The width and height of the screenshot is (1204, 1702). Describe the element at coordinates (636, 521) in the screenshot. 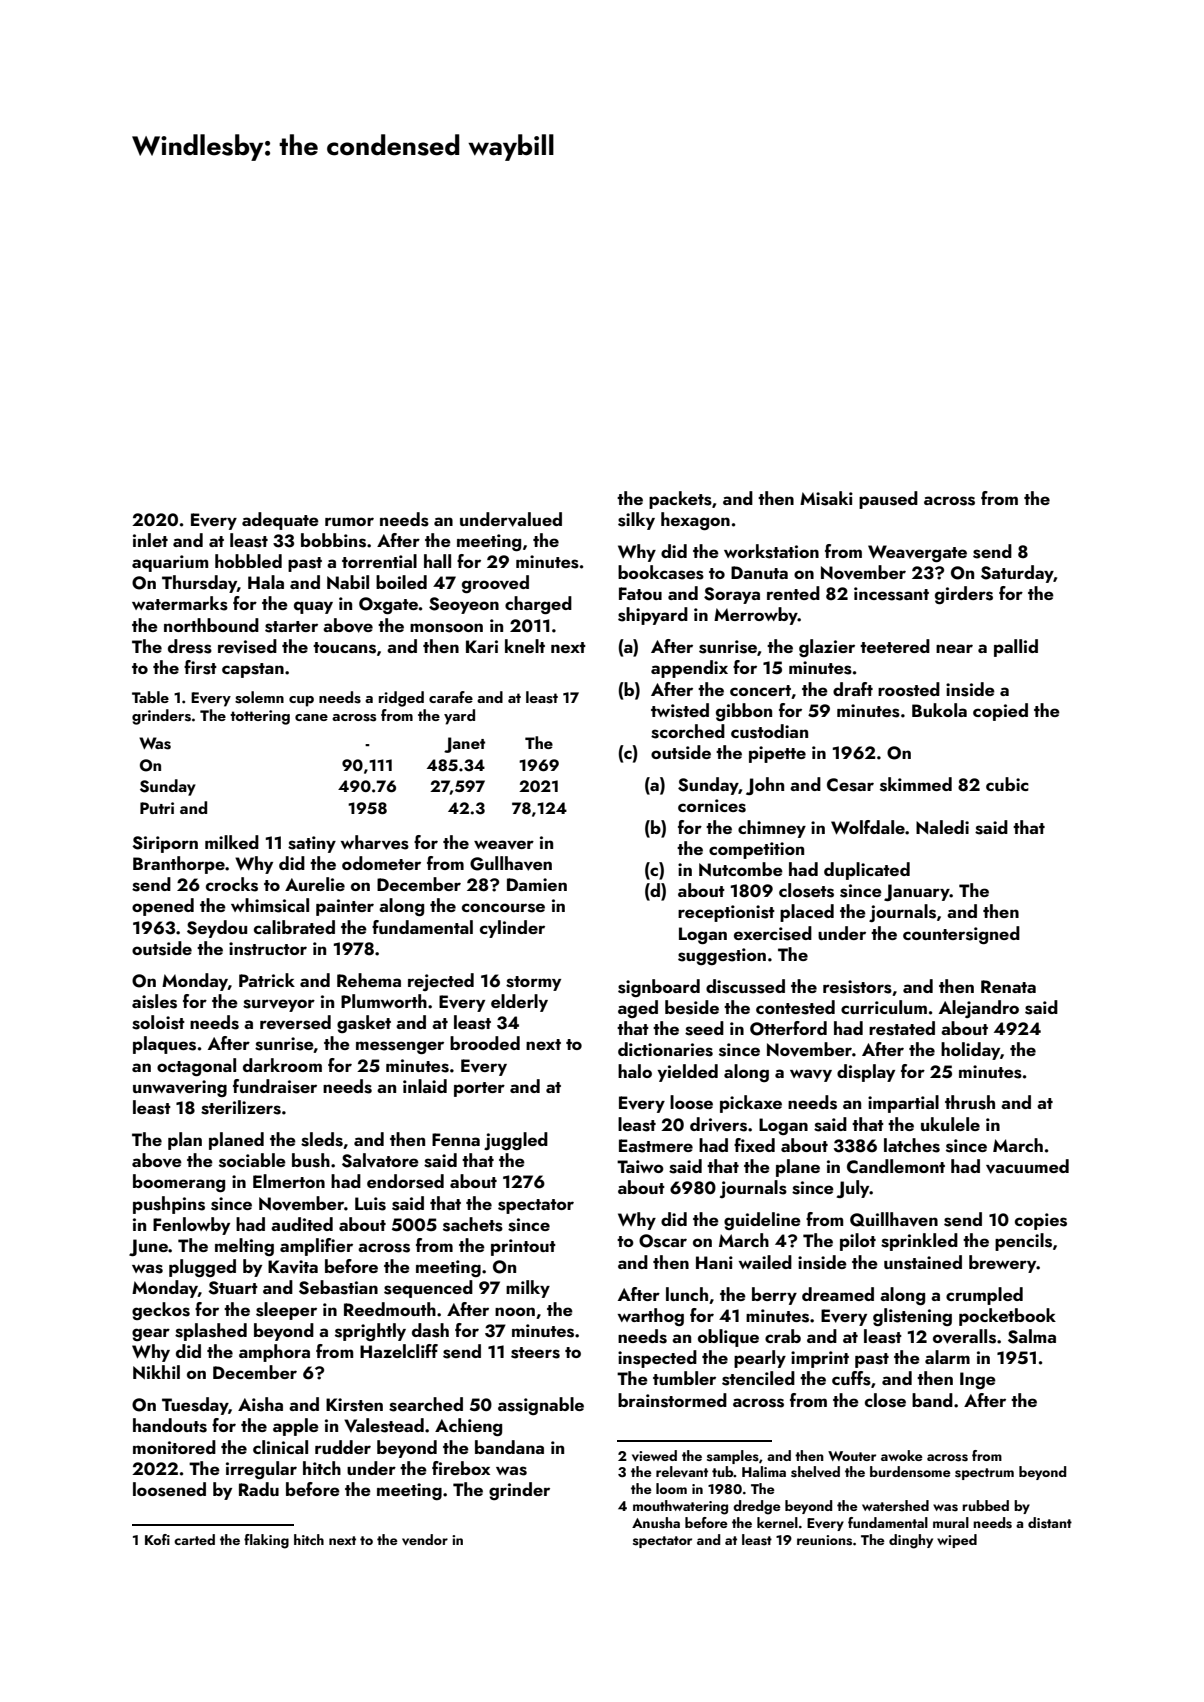

I see `silky` at that location.
